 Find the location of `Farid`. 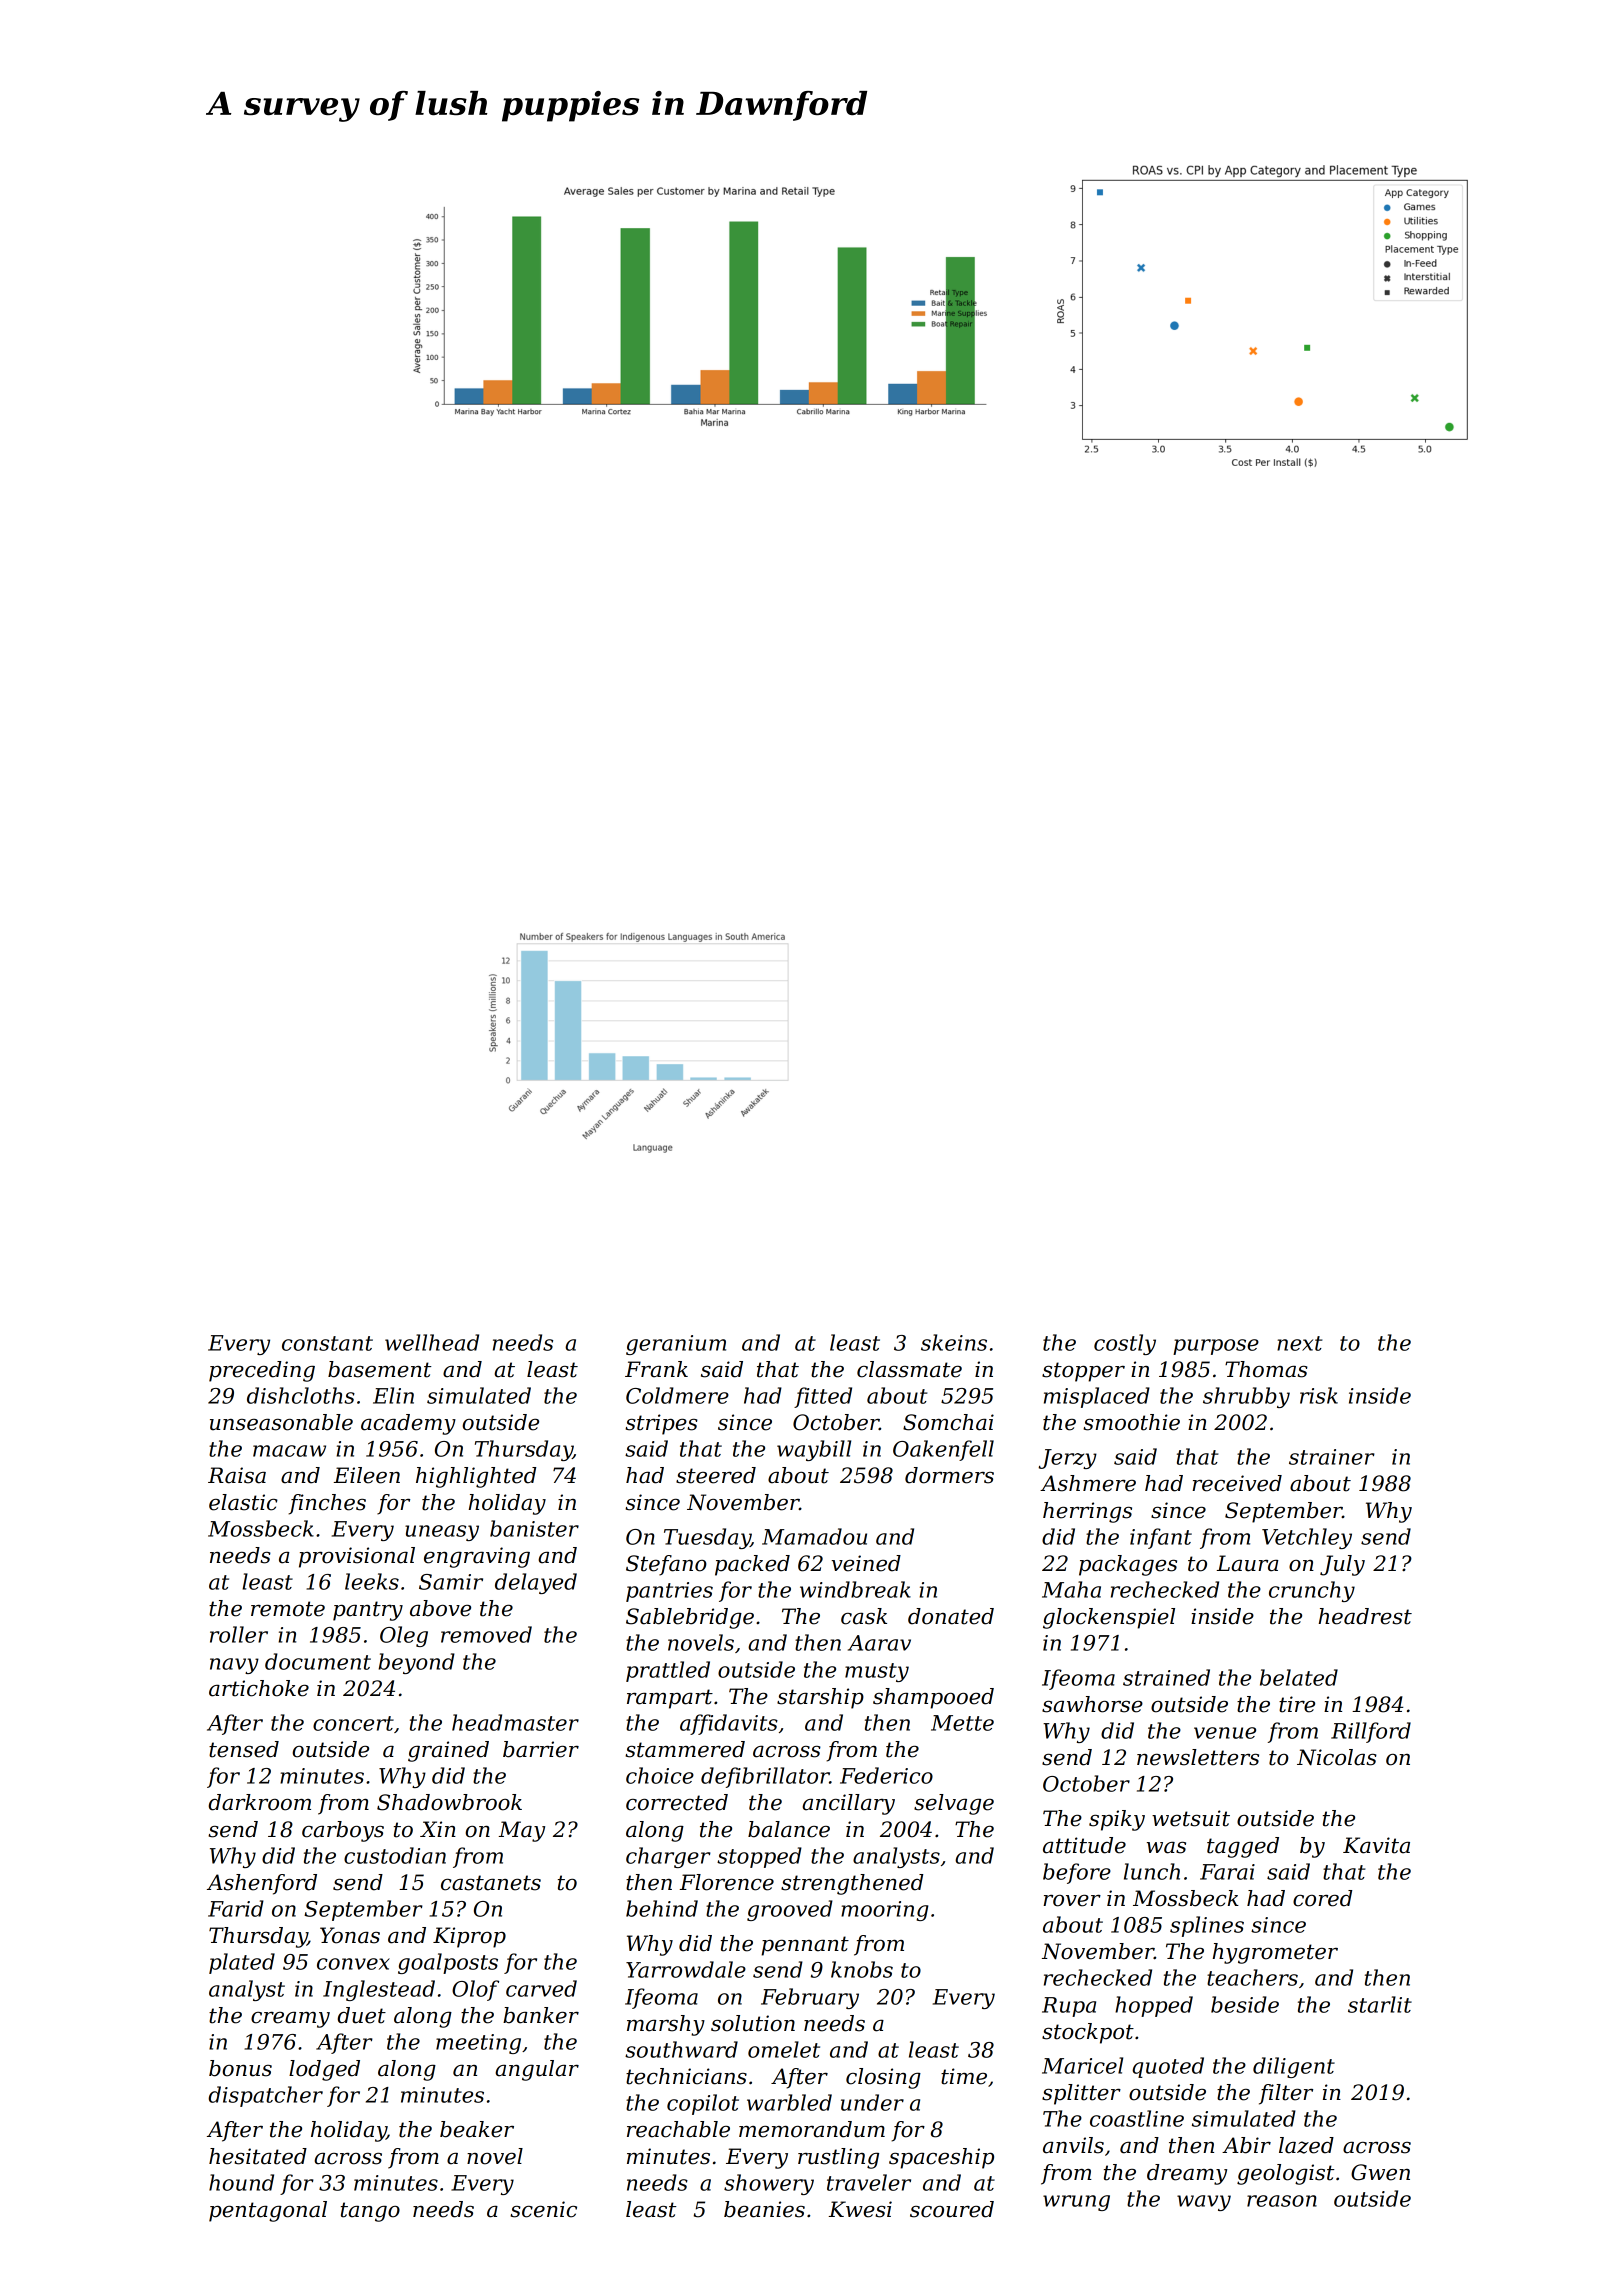

Farid is located at coordinates (236, 1908).
